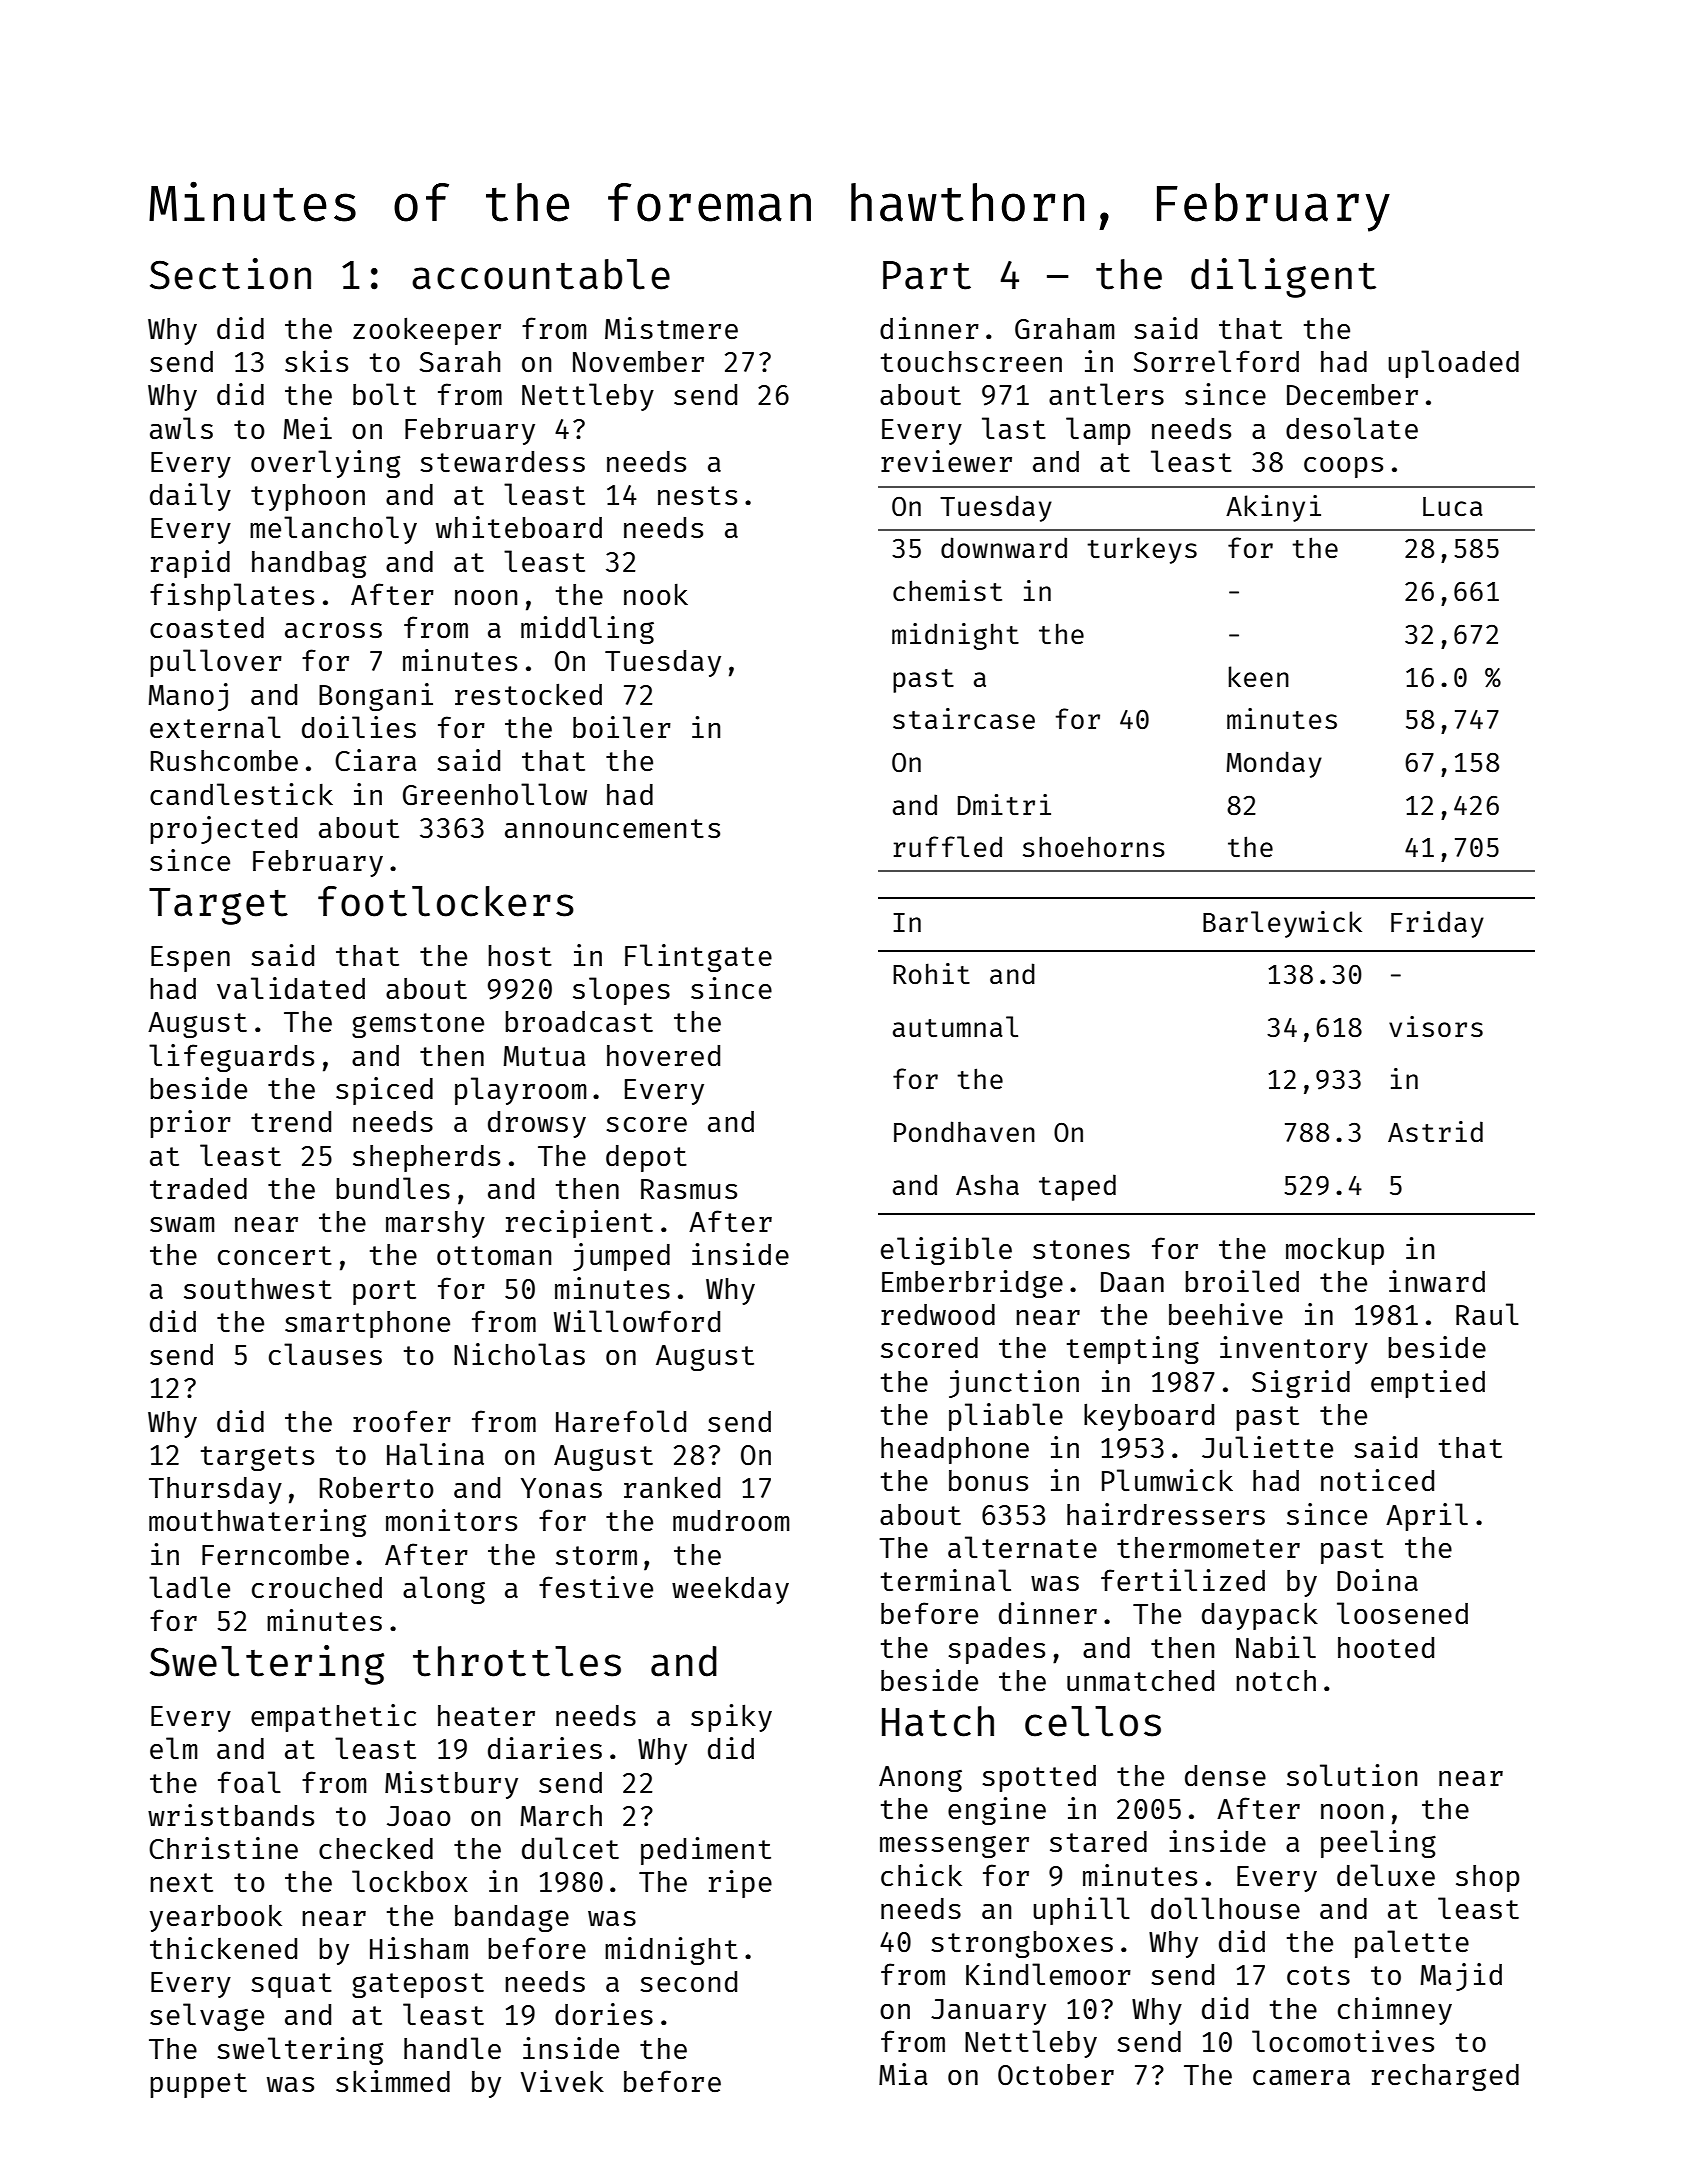 This screenshot has width=1683, height=2178. Describe the element at coordinates (927, 275) in the screenshot. I see `Part` at that location.
